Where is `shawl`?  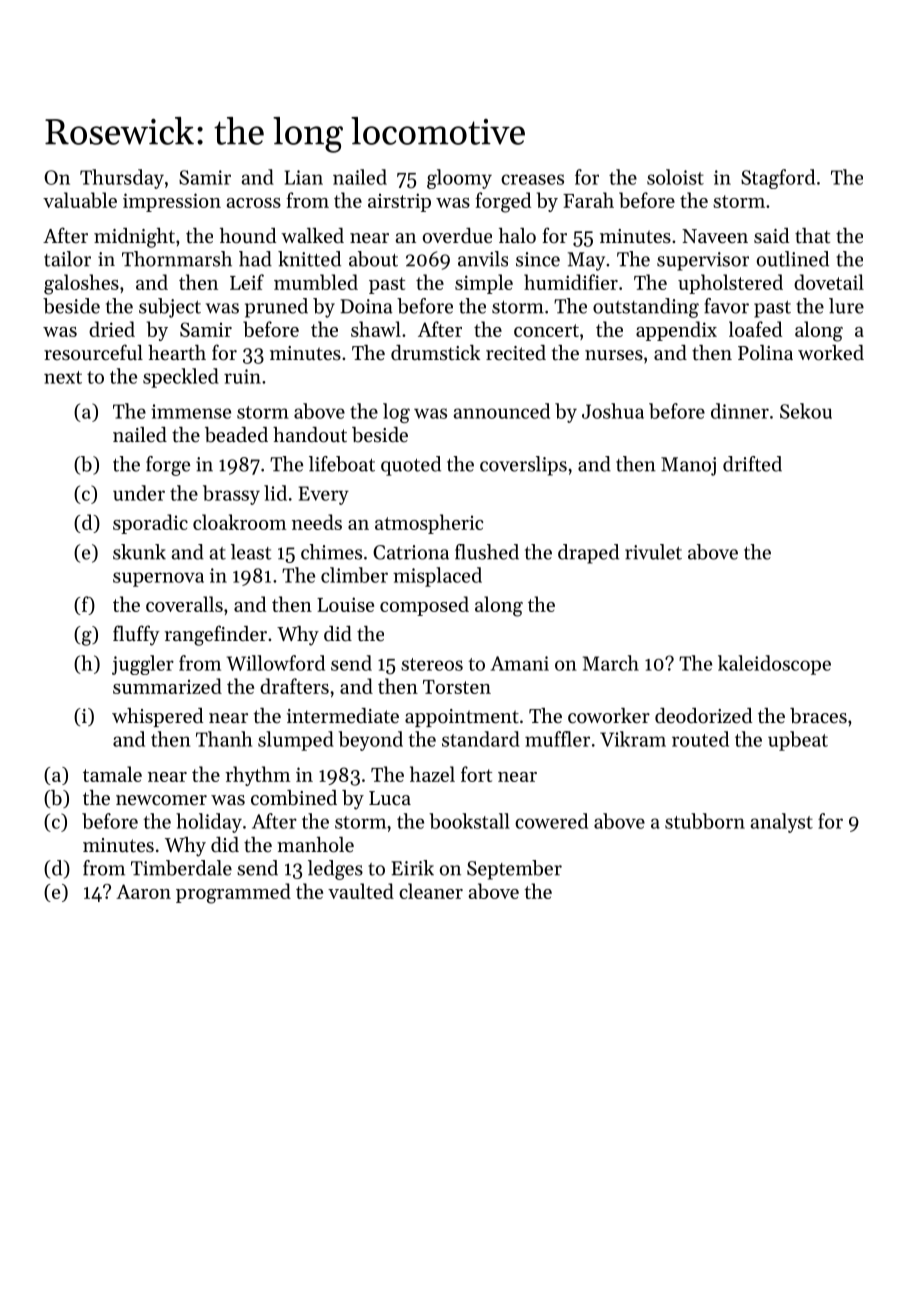
shawl is located at coordinates (376, 329).
